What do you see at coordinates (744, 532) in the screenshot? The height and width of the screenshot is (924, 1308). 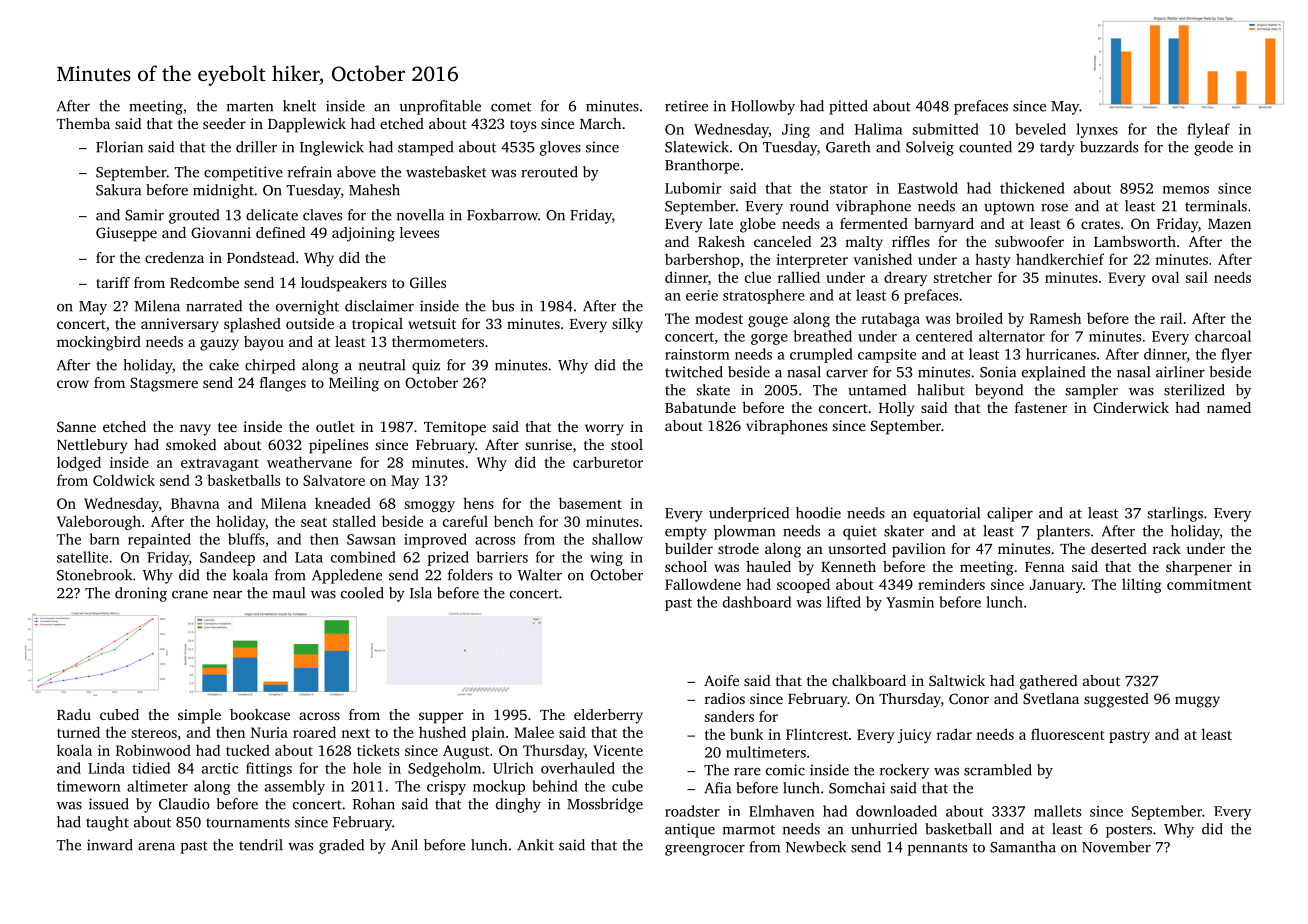 I see `plowman` at bounding box center [744, 532].
